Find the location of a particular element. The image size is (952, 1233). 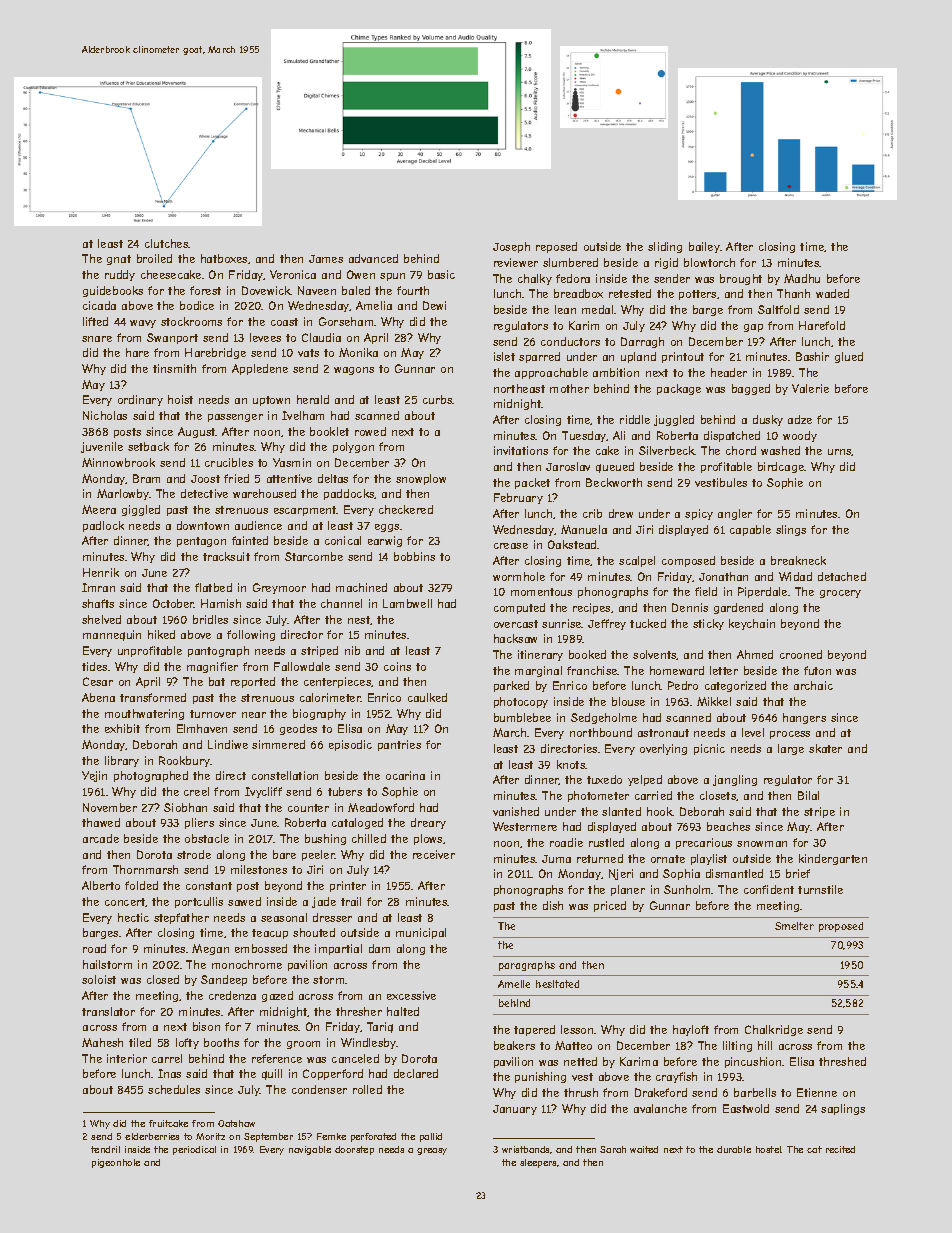

Lambwell is located at coordinates (407, 603).
